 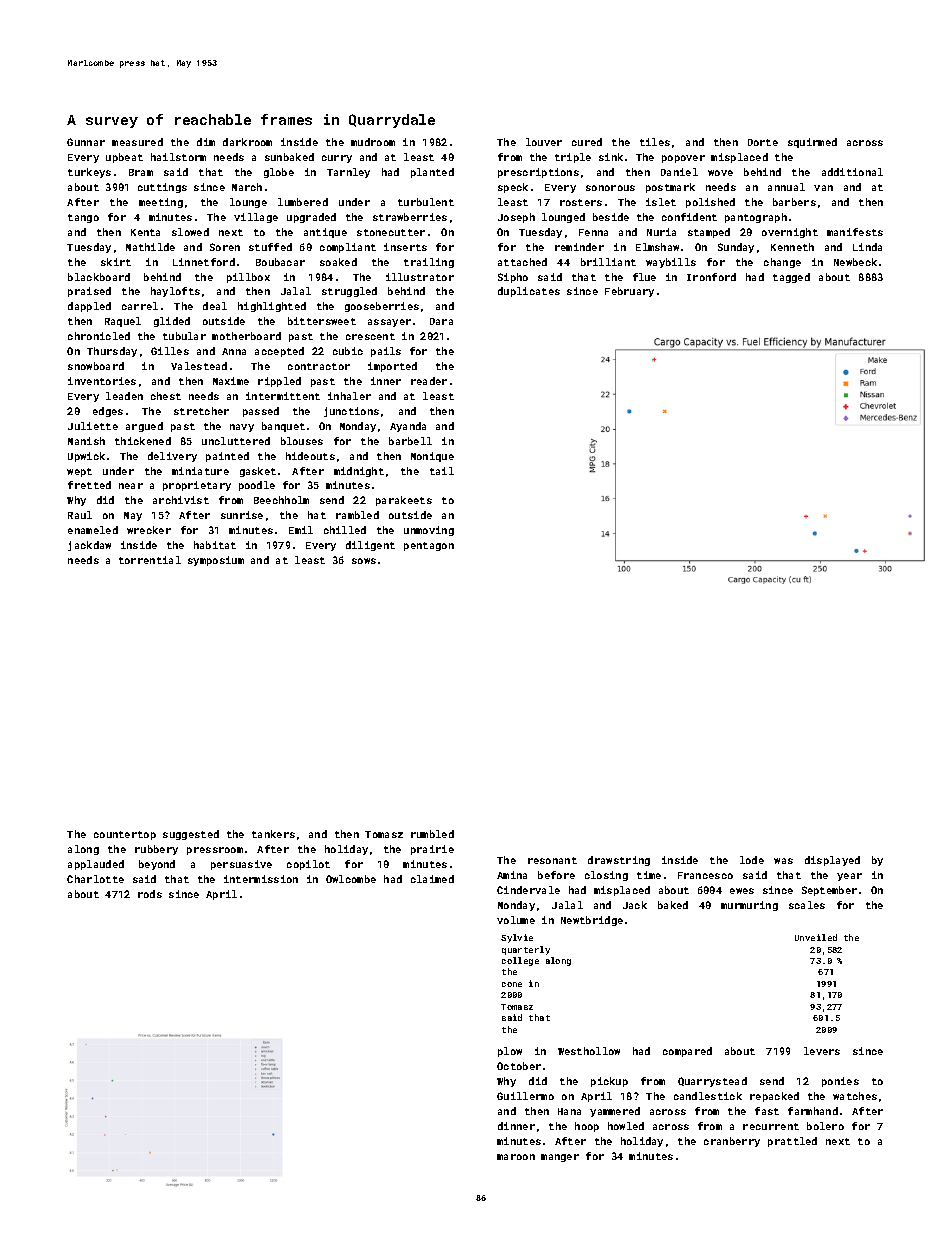 I want to click on Newbeck, so click(x=855, y=262).
